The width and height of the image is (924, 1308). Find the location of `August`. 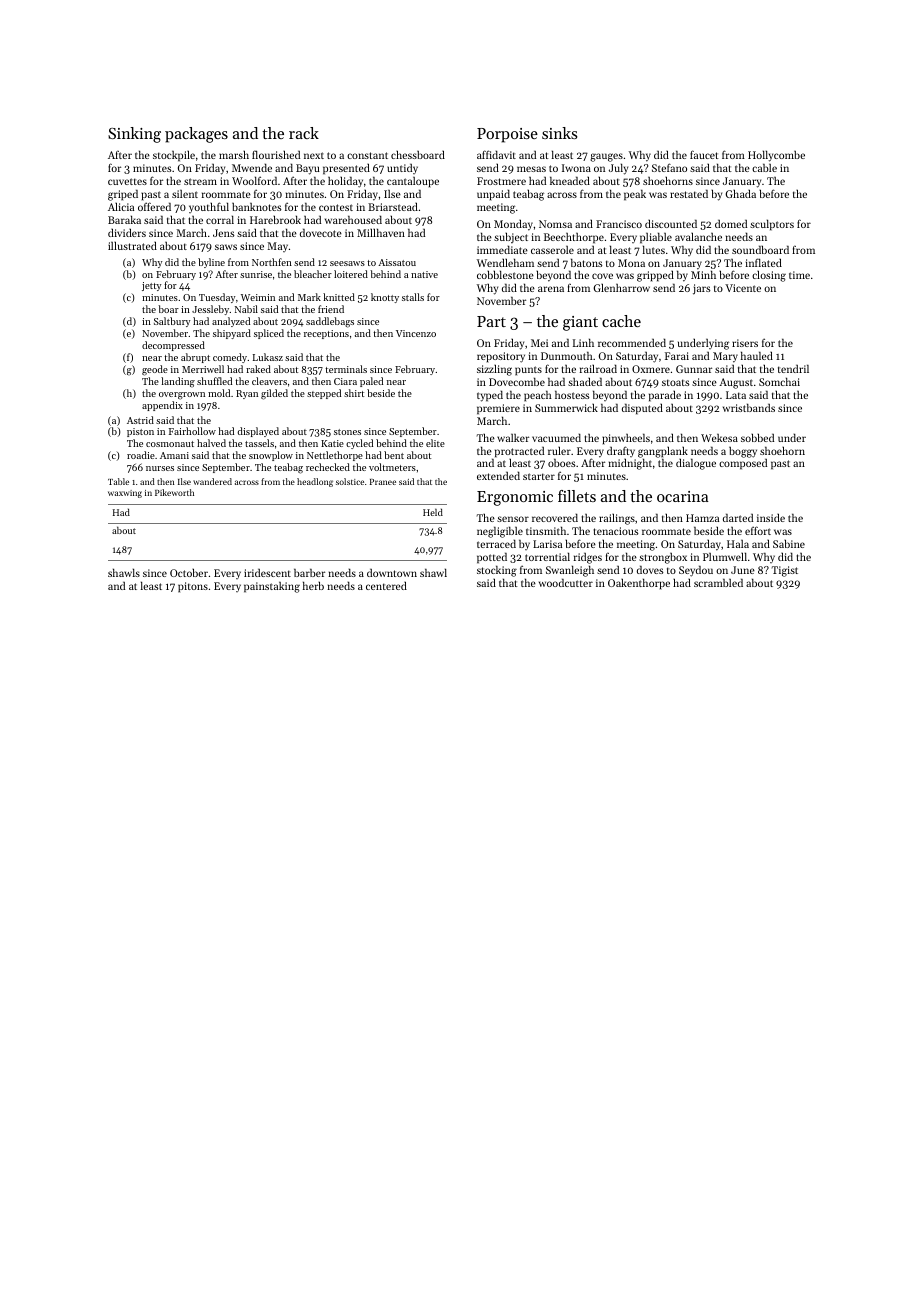

August is located at coordinates (736, 383).
